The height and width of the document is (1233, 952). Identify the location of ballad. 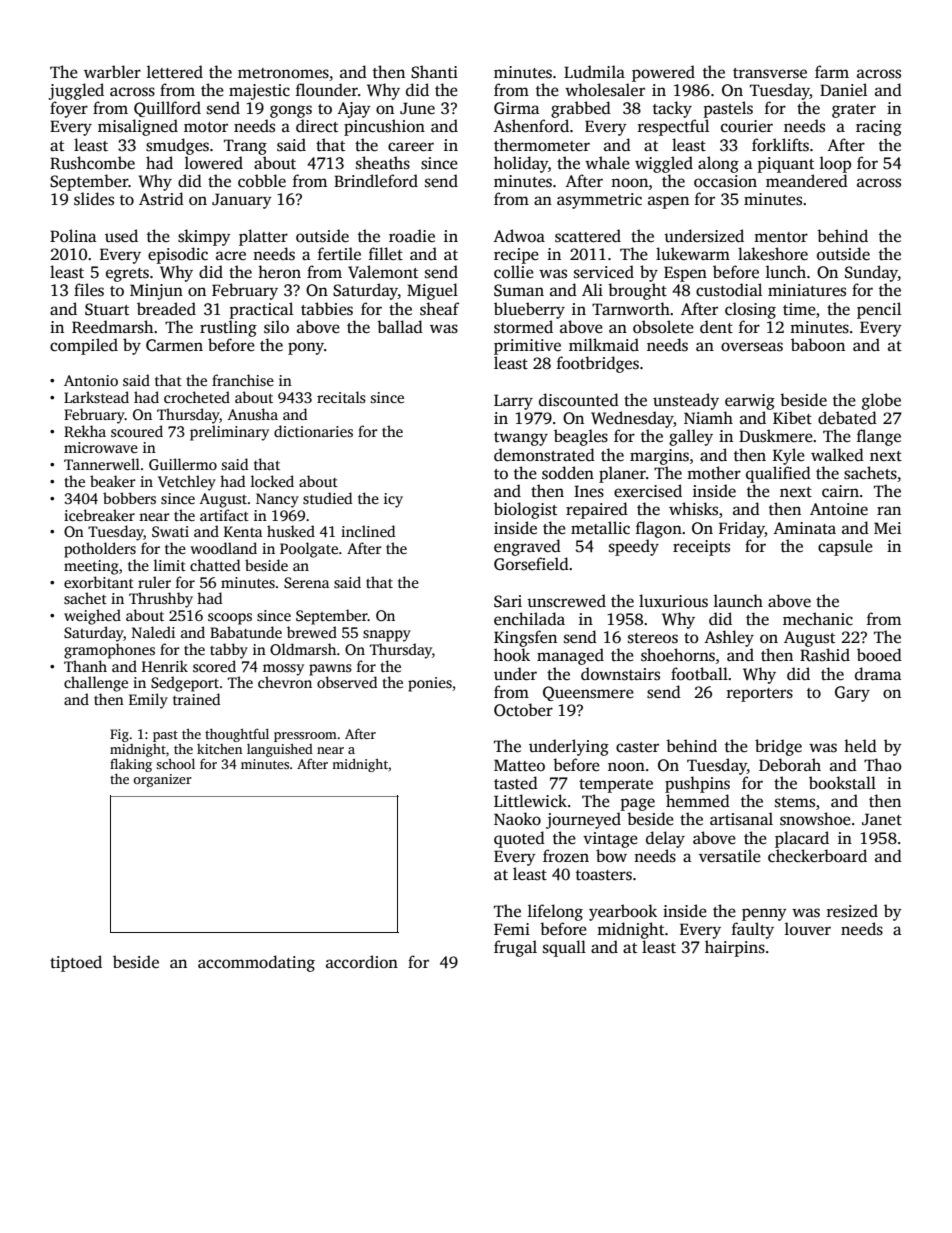
(400, 326).
